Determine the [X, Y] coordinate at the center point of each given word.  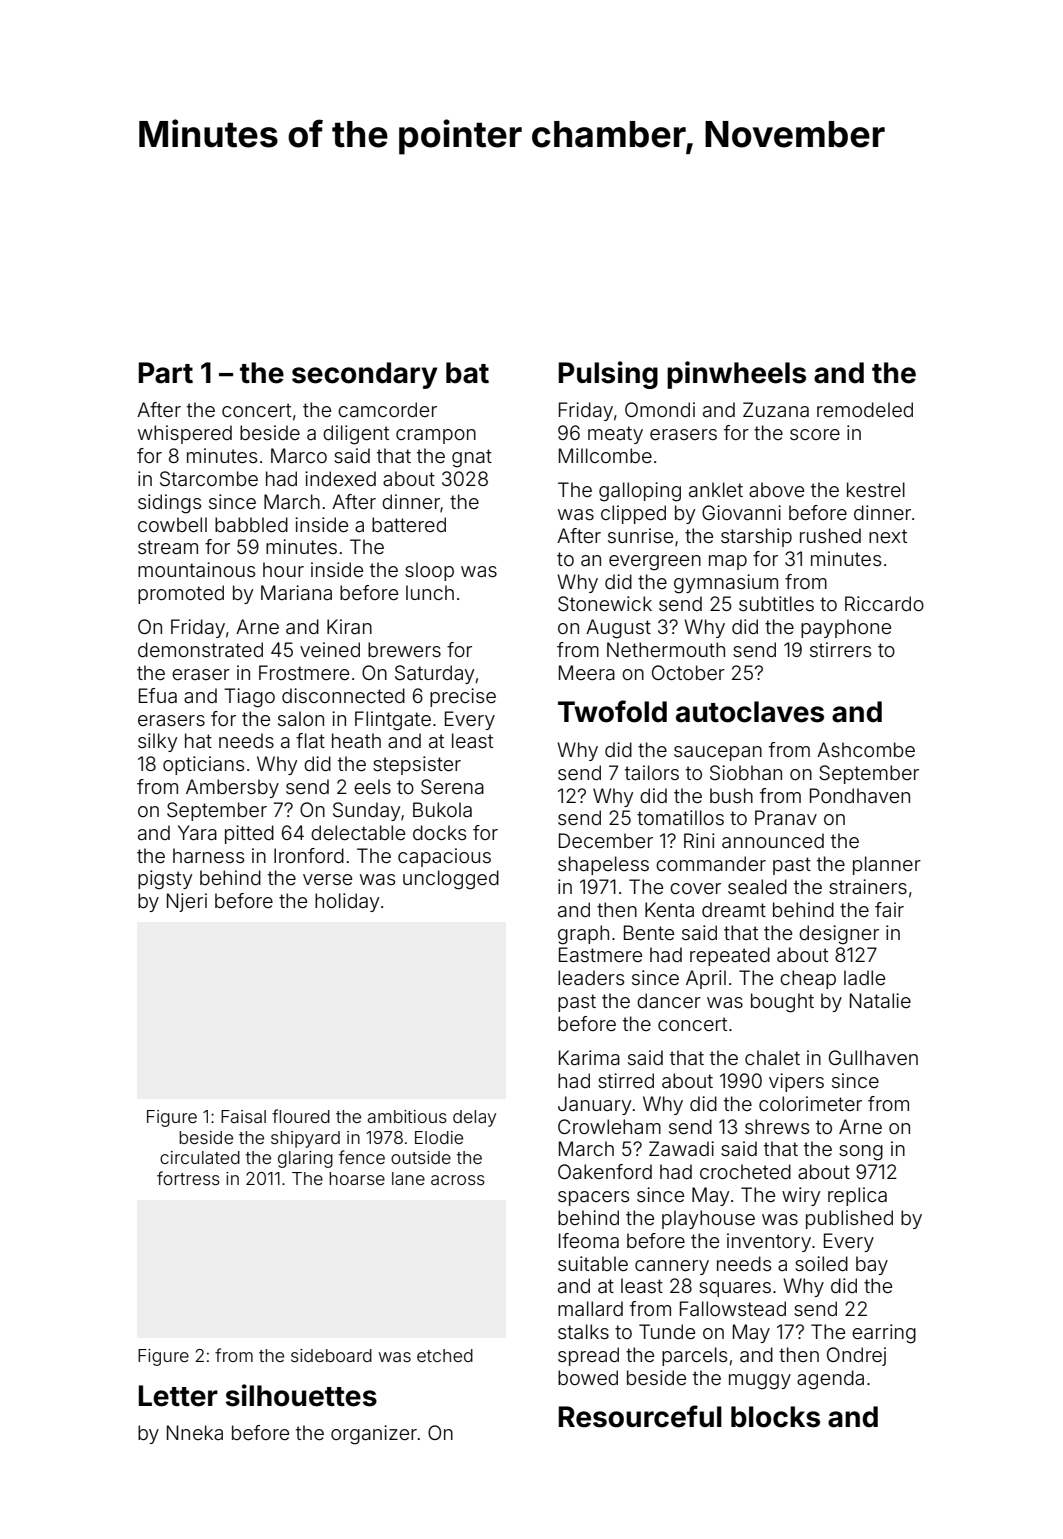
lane [408, 1178]
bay [872, 1265]
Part [166, 373]
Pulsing [608, 375]
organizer [374, 1435]
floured [301, 1116]
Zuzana [776, 409]
